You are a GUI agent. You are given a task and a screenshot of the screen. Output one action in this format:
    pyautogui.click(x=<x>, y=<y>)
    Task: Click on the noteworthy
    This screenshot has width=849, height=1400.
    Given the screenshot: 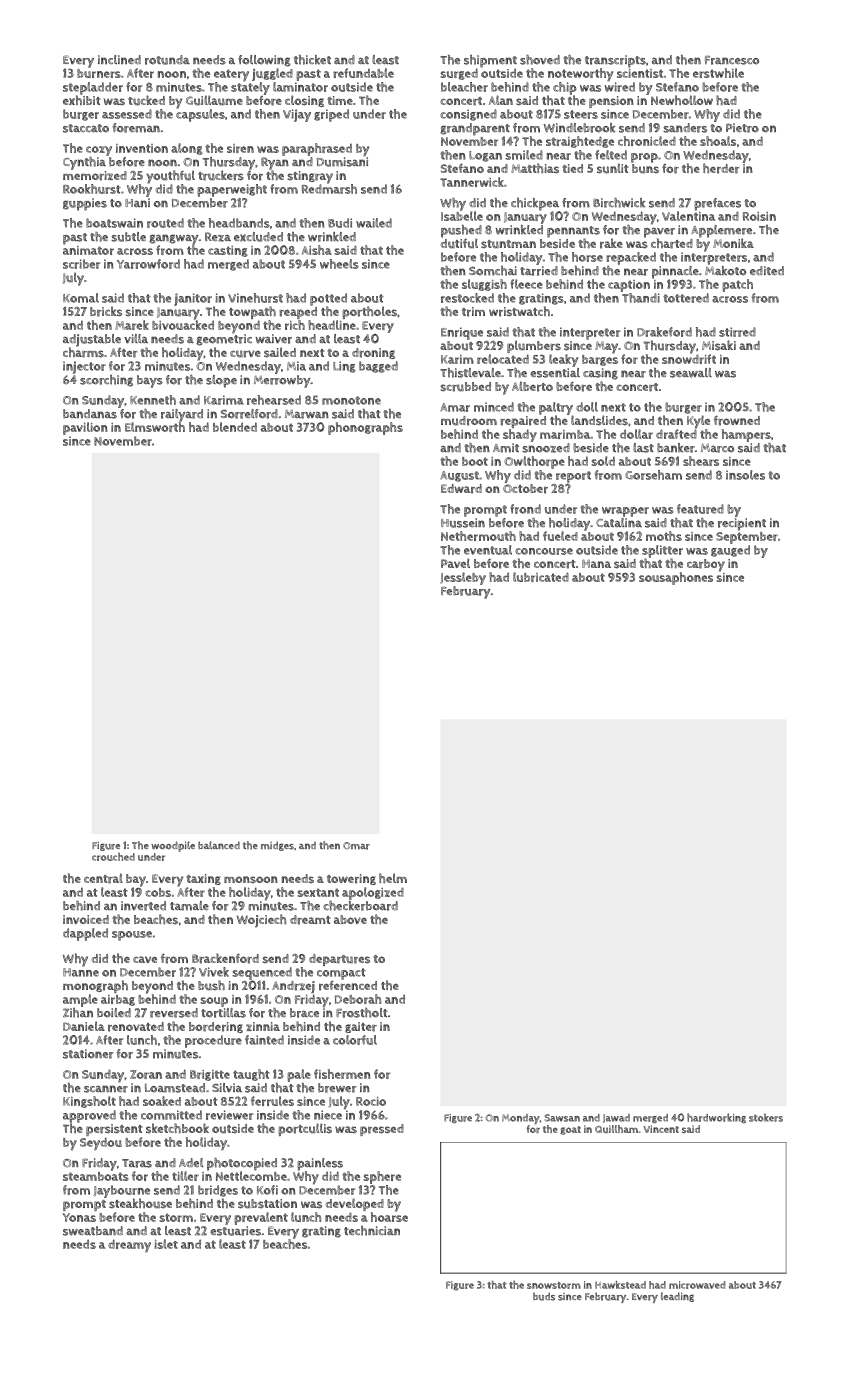 What is the action you would take?
    pyautogui.click(x=580, y=75)
